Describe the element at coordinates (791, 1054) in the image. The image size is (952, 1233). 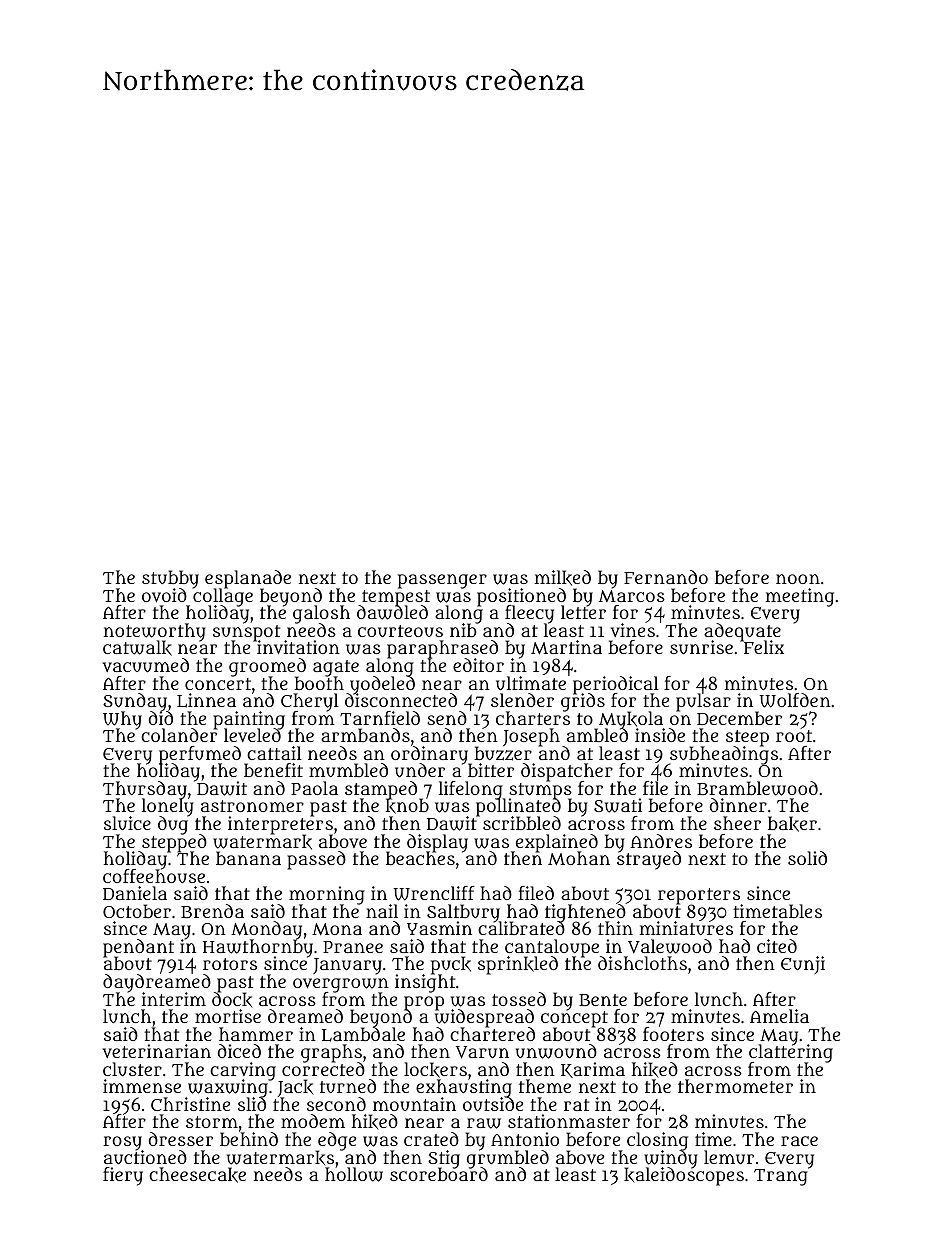
I see `clattering` at that location.
